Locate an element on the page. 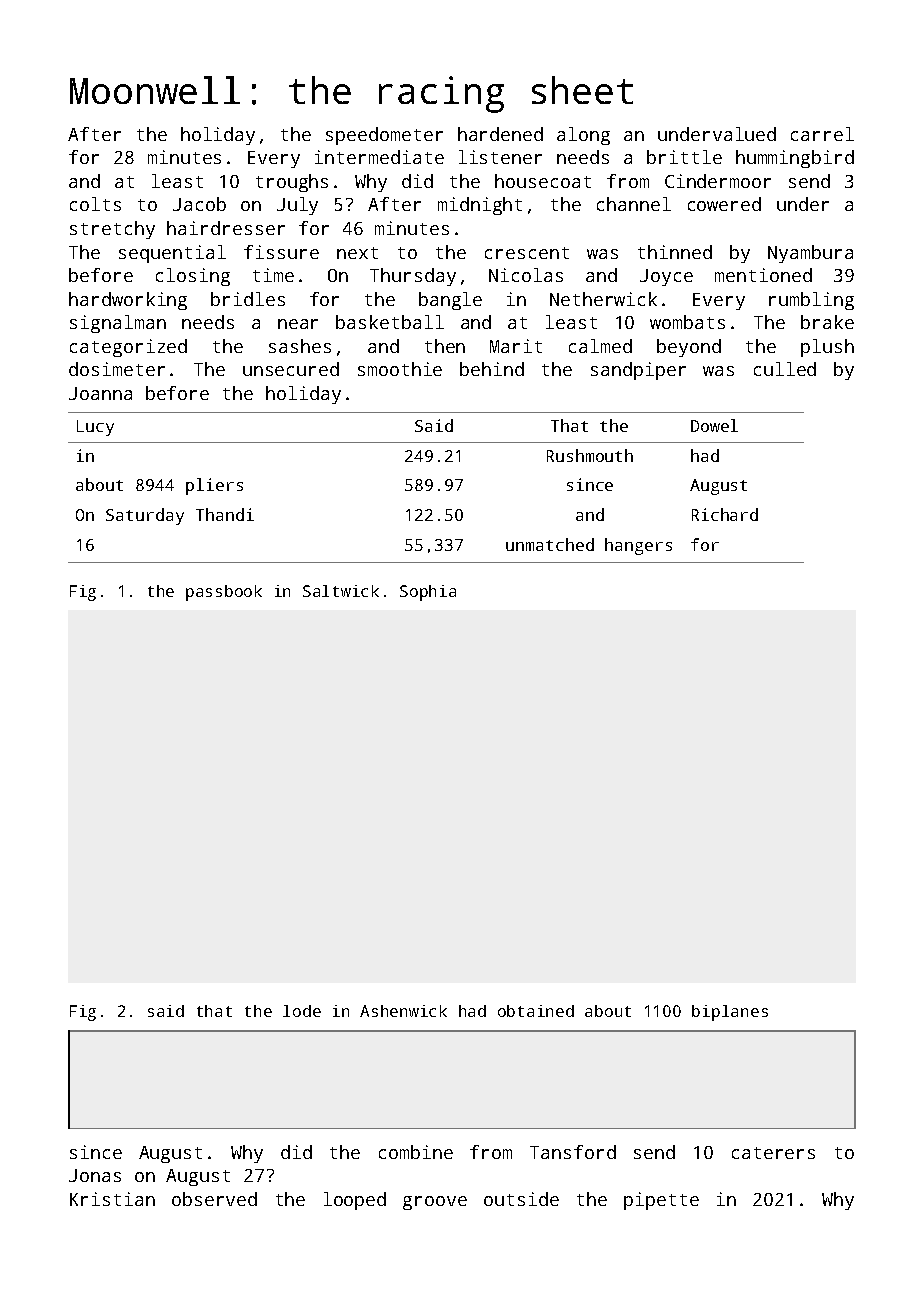 This image has height=1308, width=924. lode is located at coordinates (302, 1011).
